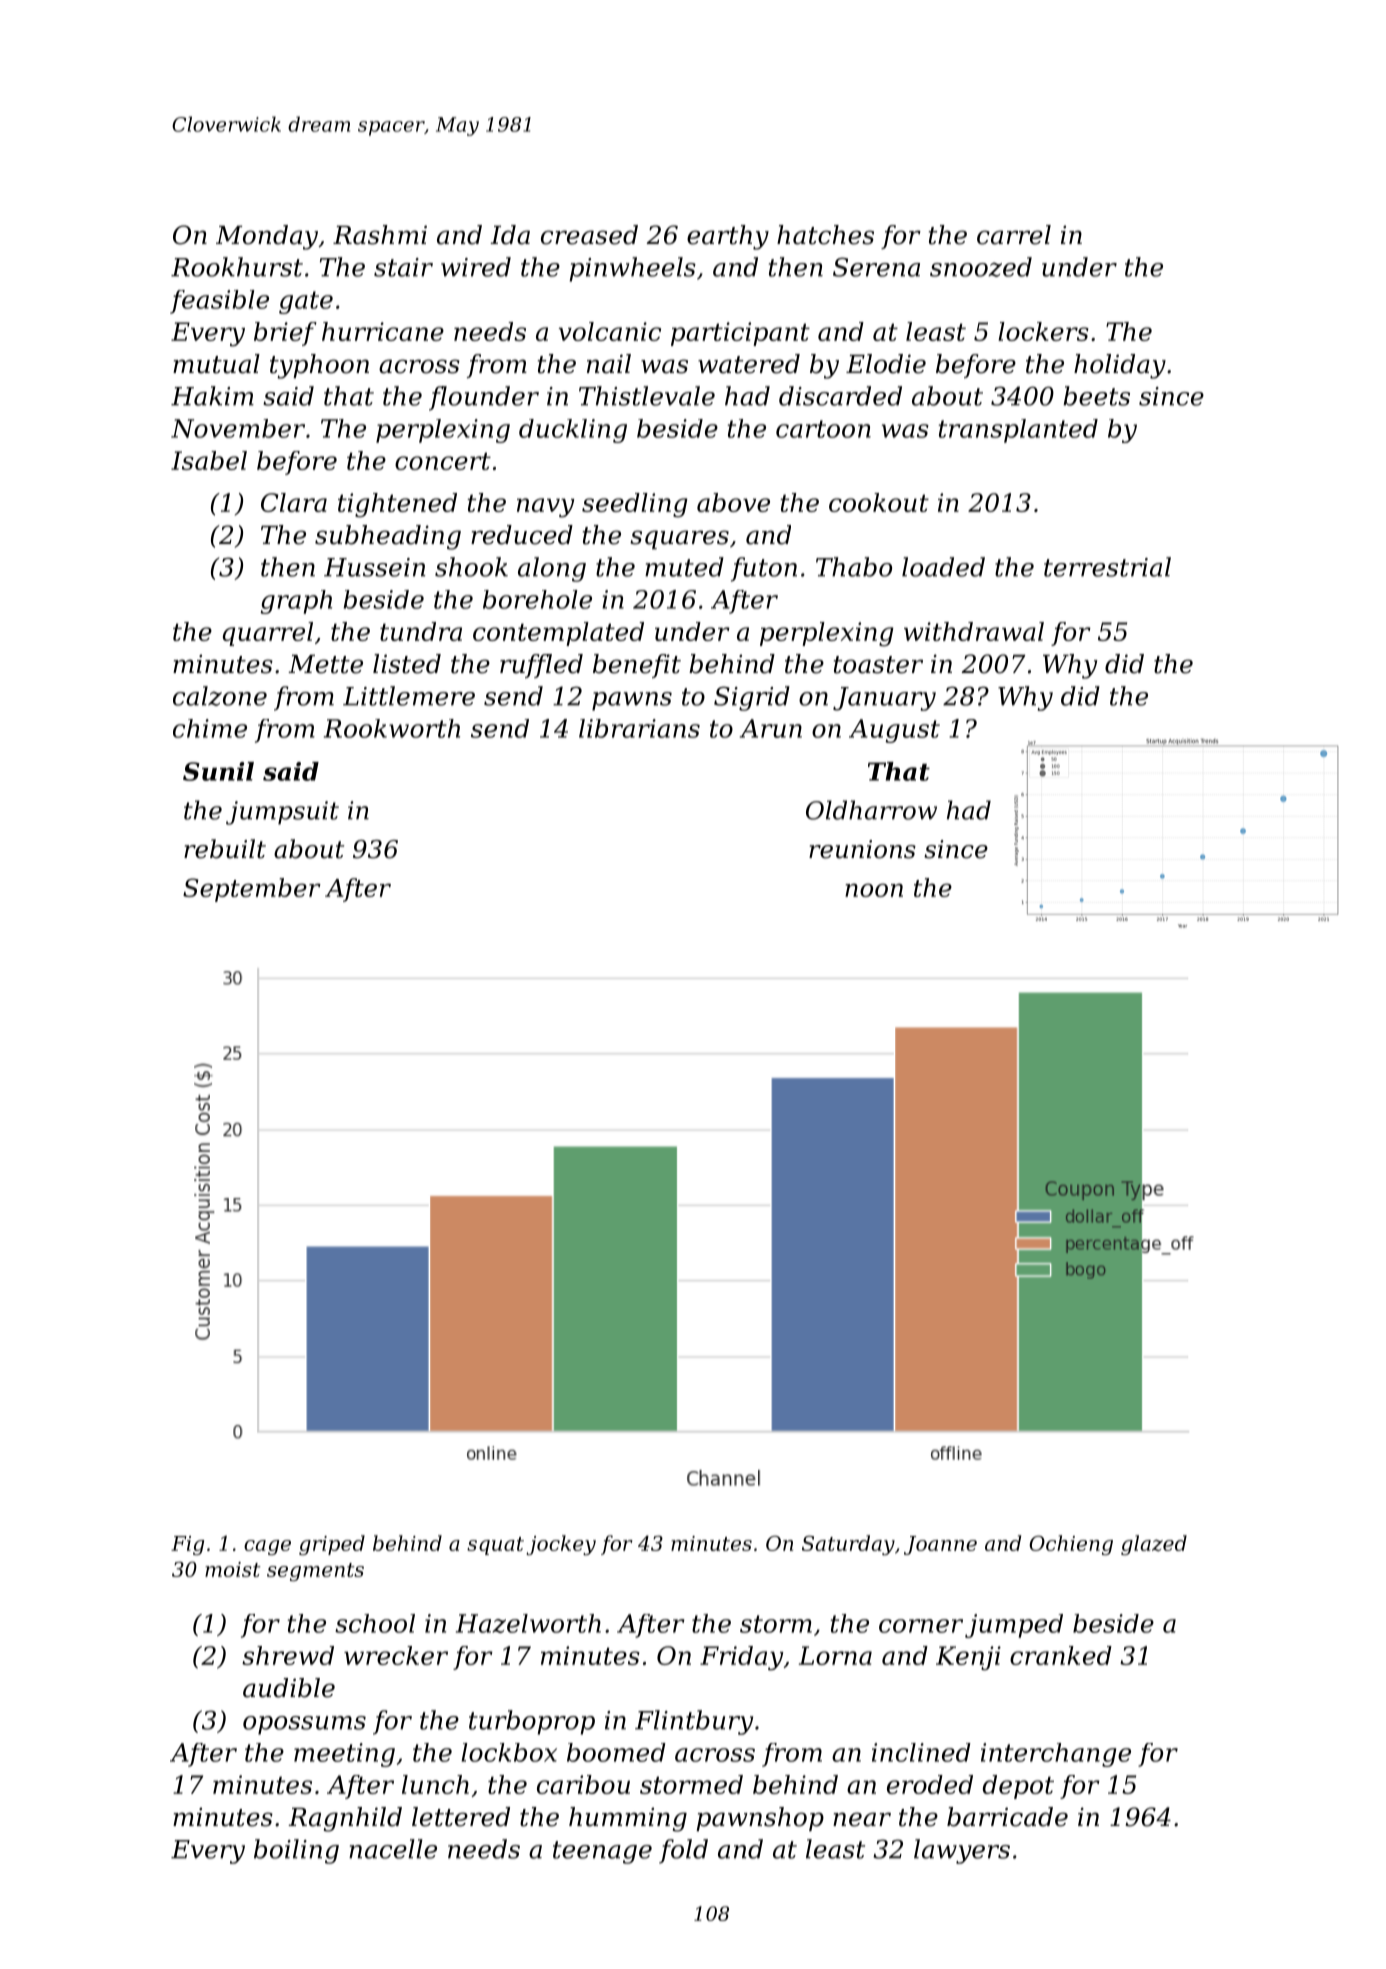 This document has height=1969, width=1386. Describe the element at coordinates (296, 1851) in the document. I see `boiling` at that location.
